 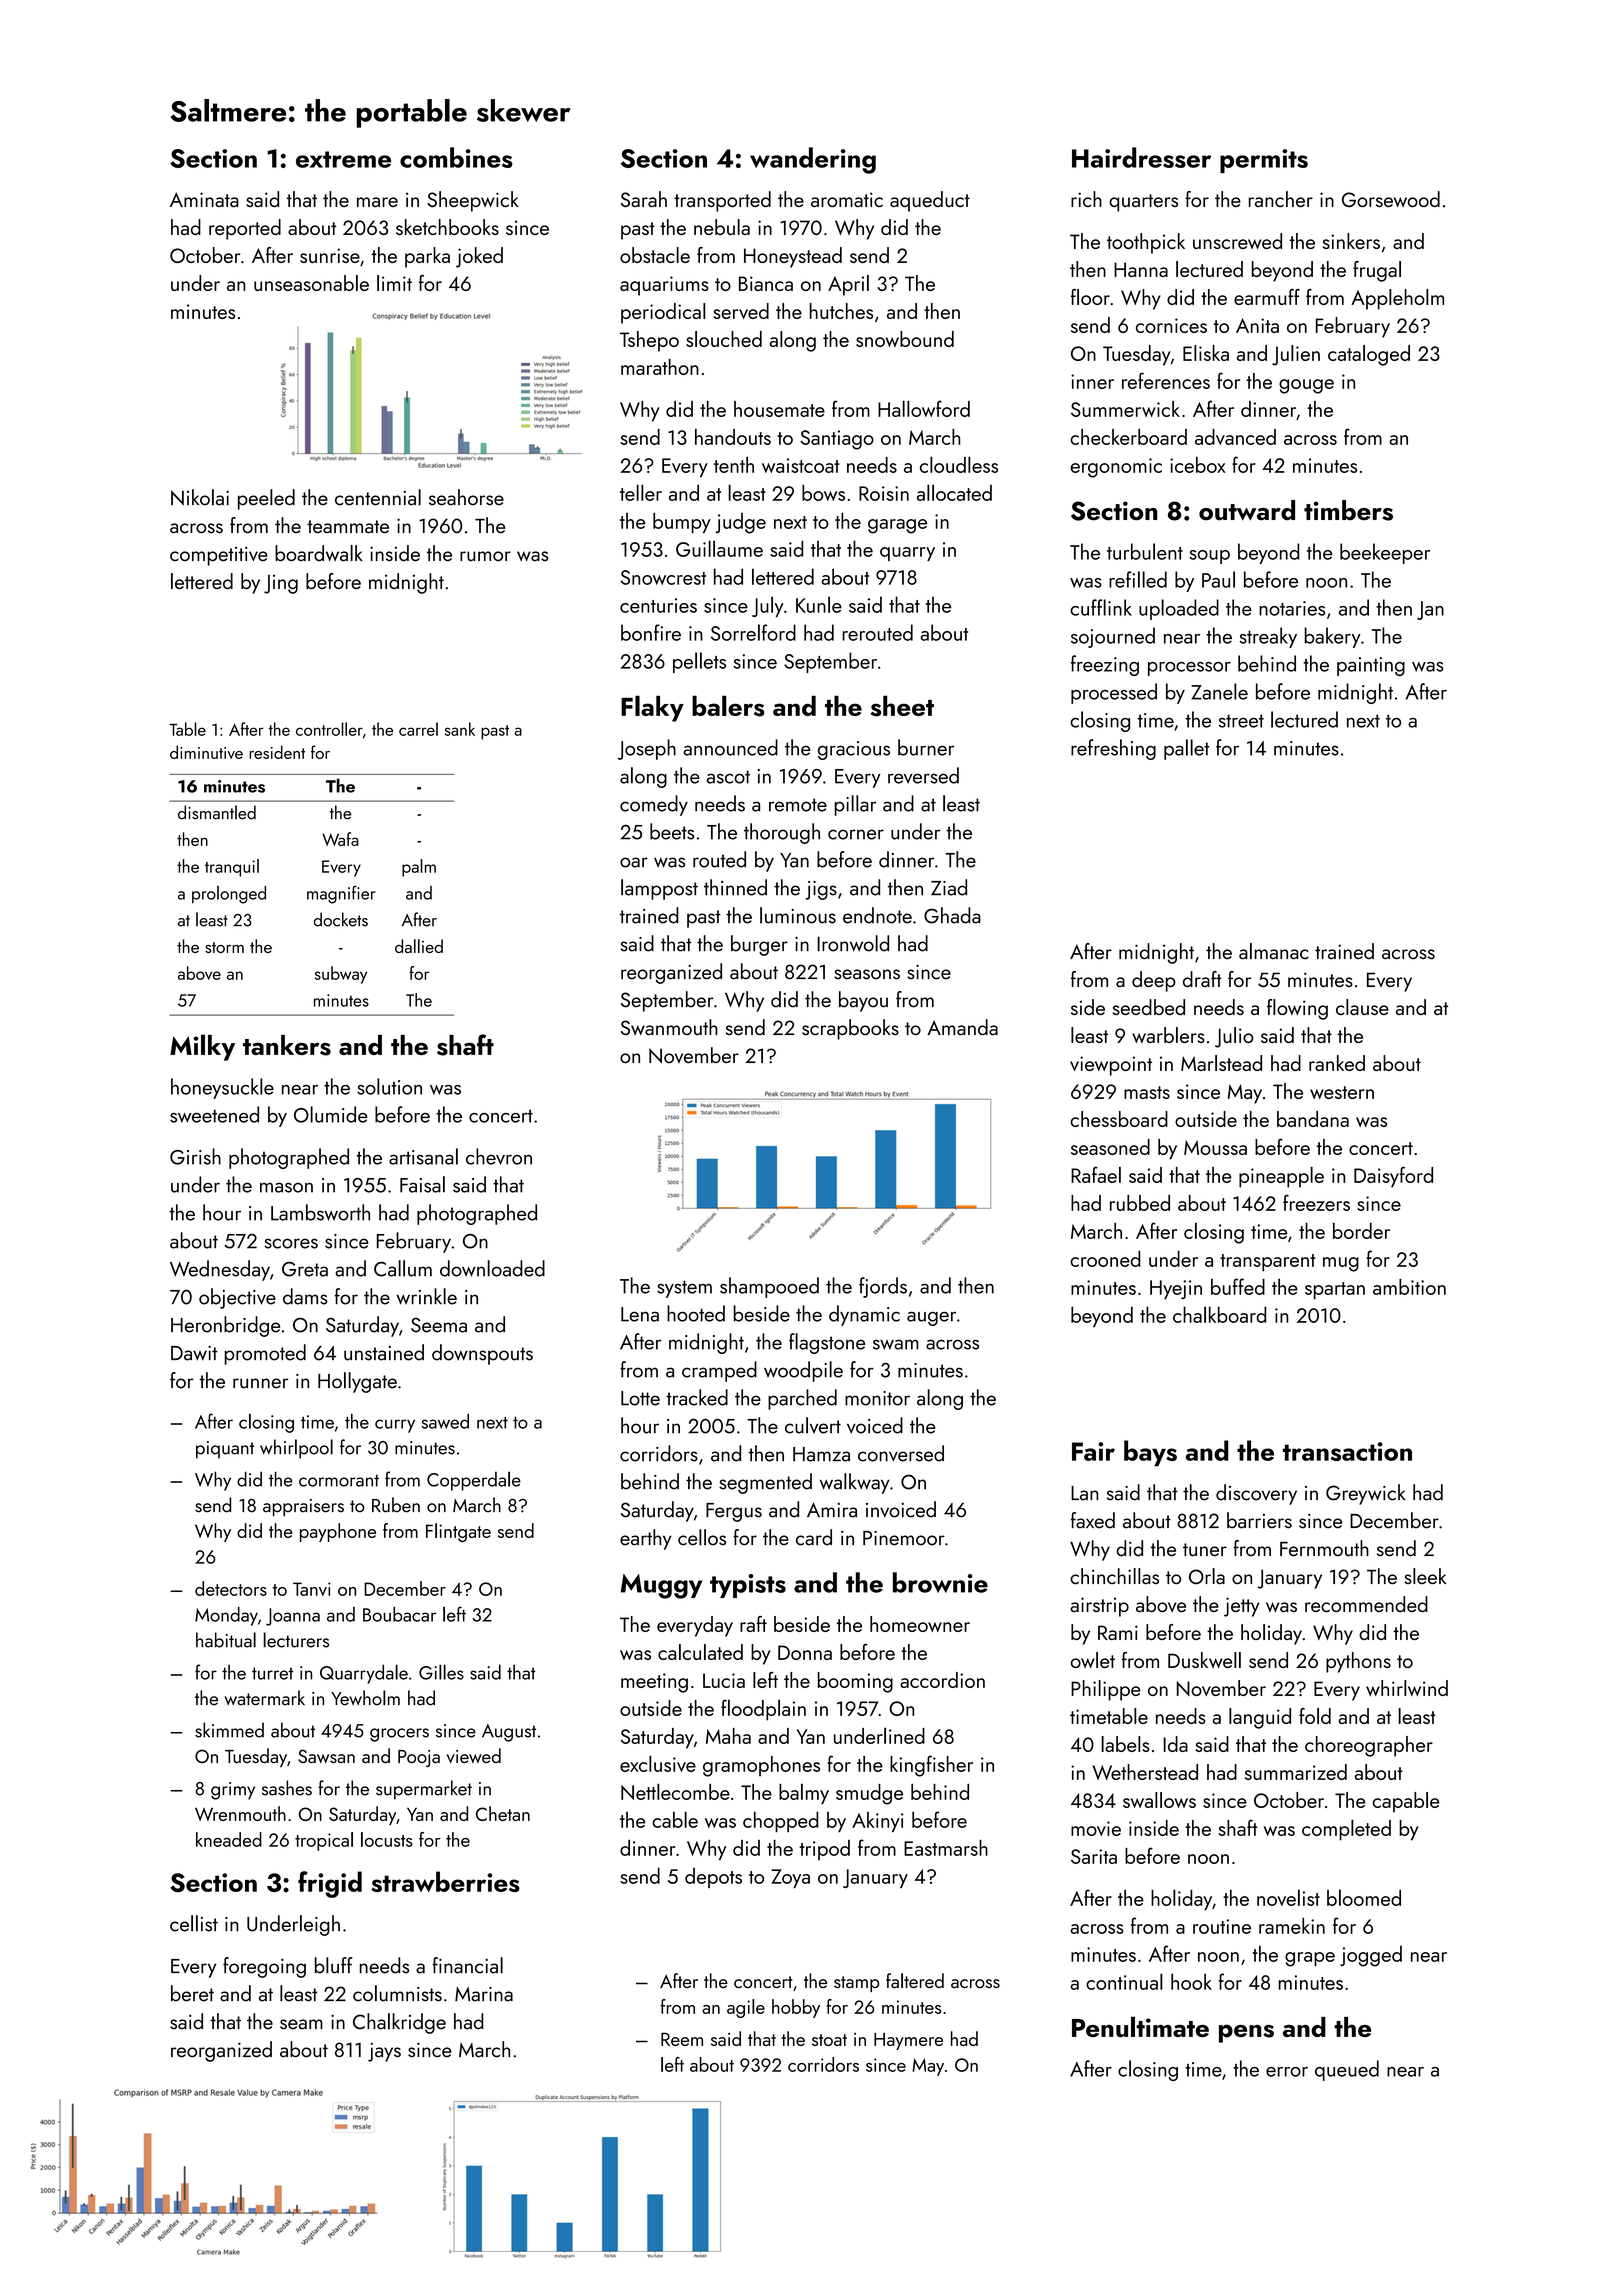 I want to click on columnists, so click(x=397, y=1993).
